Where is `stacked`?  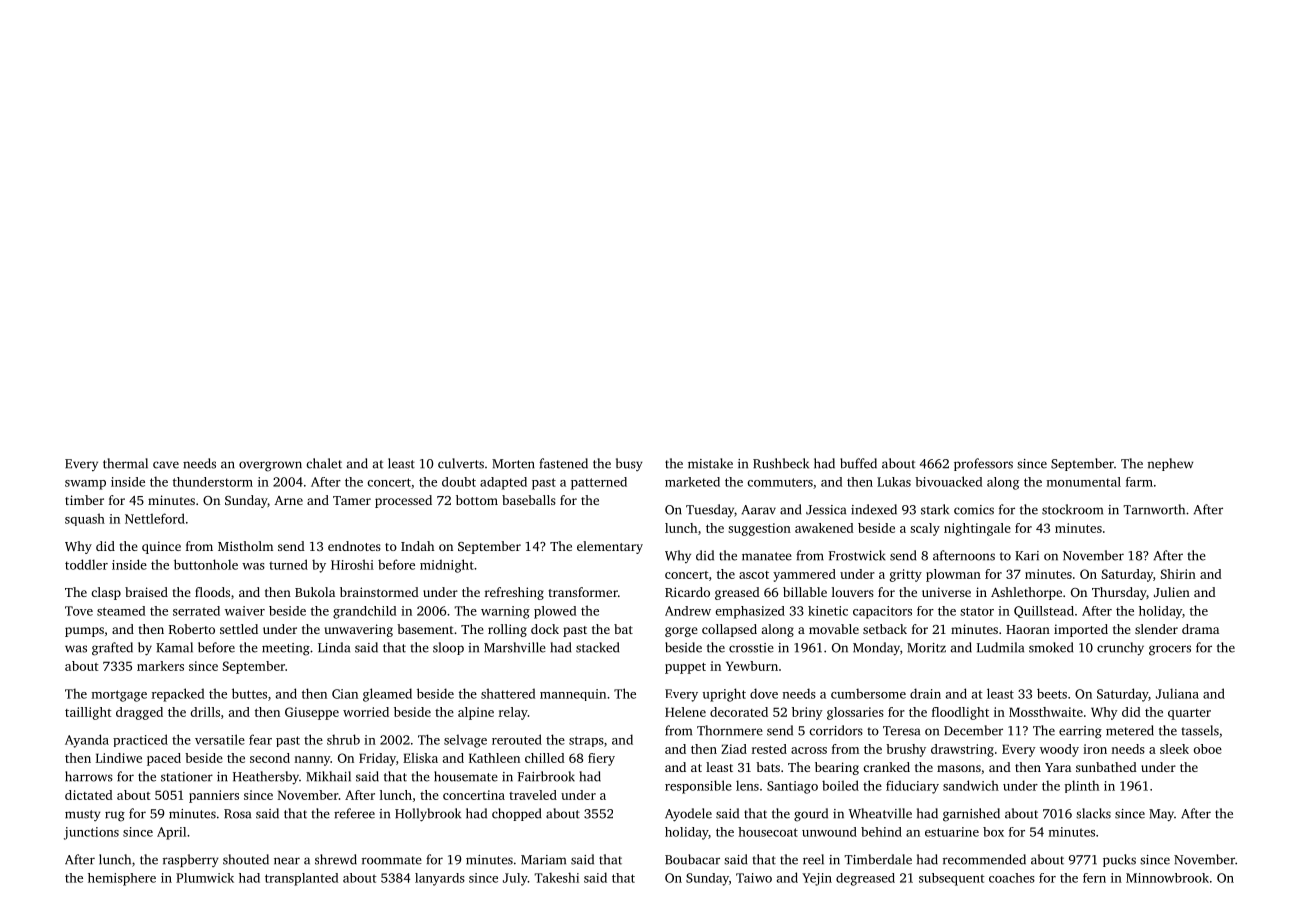
stacked is located at coordinates (597, 647).
